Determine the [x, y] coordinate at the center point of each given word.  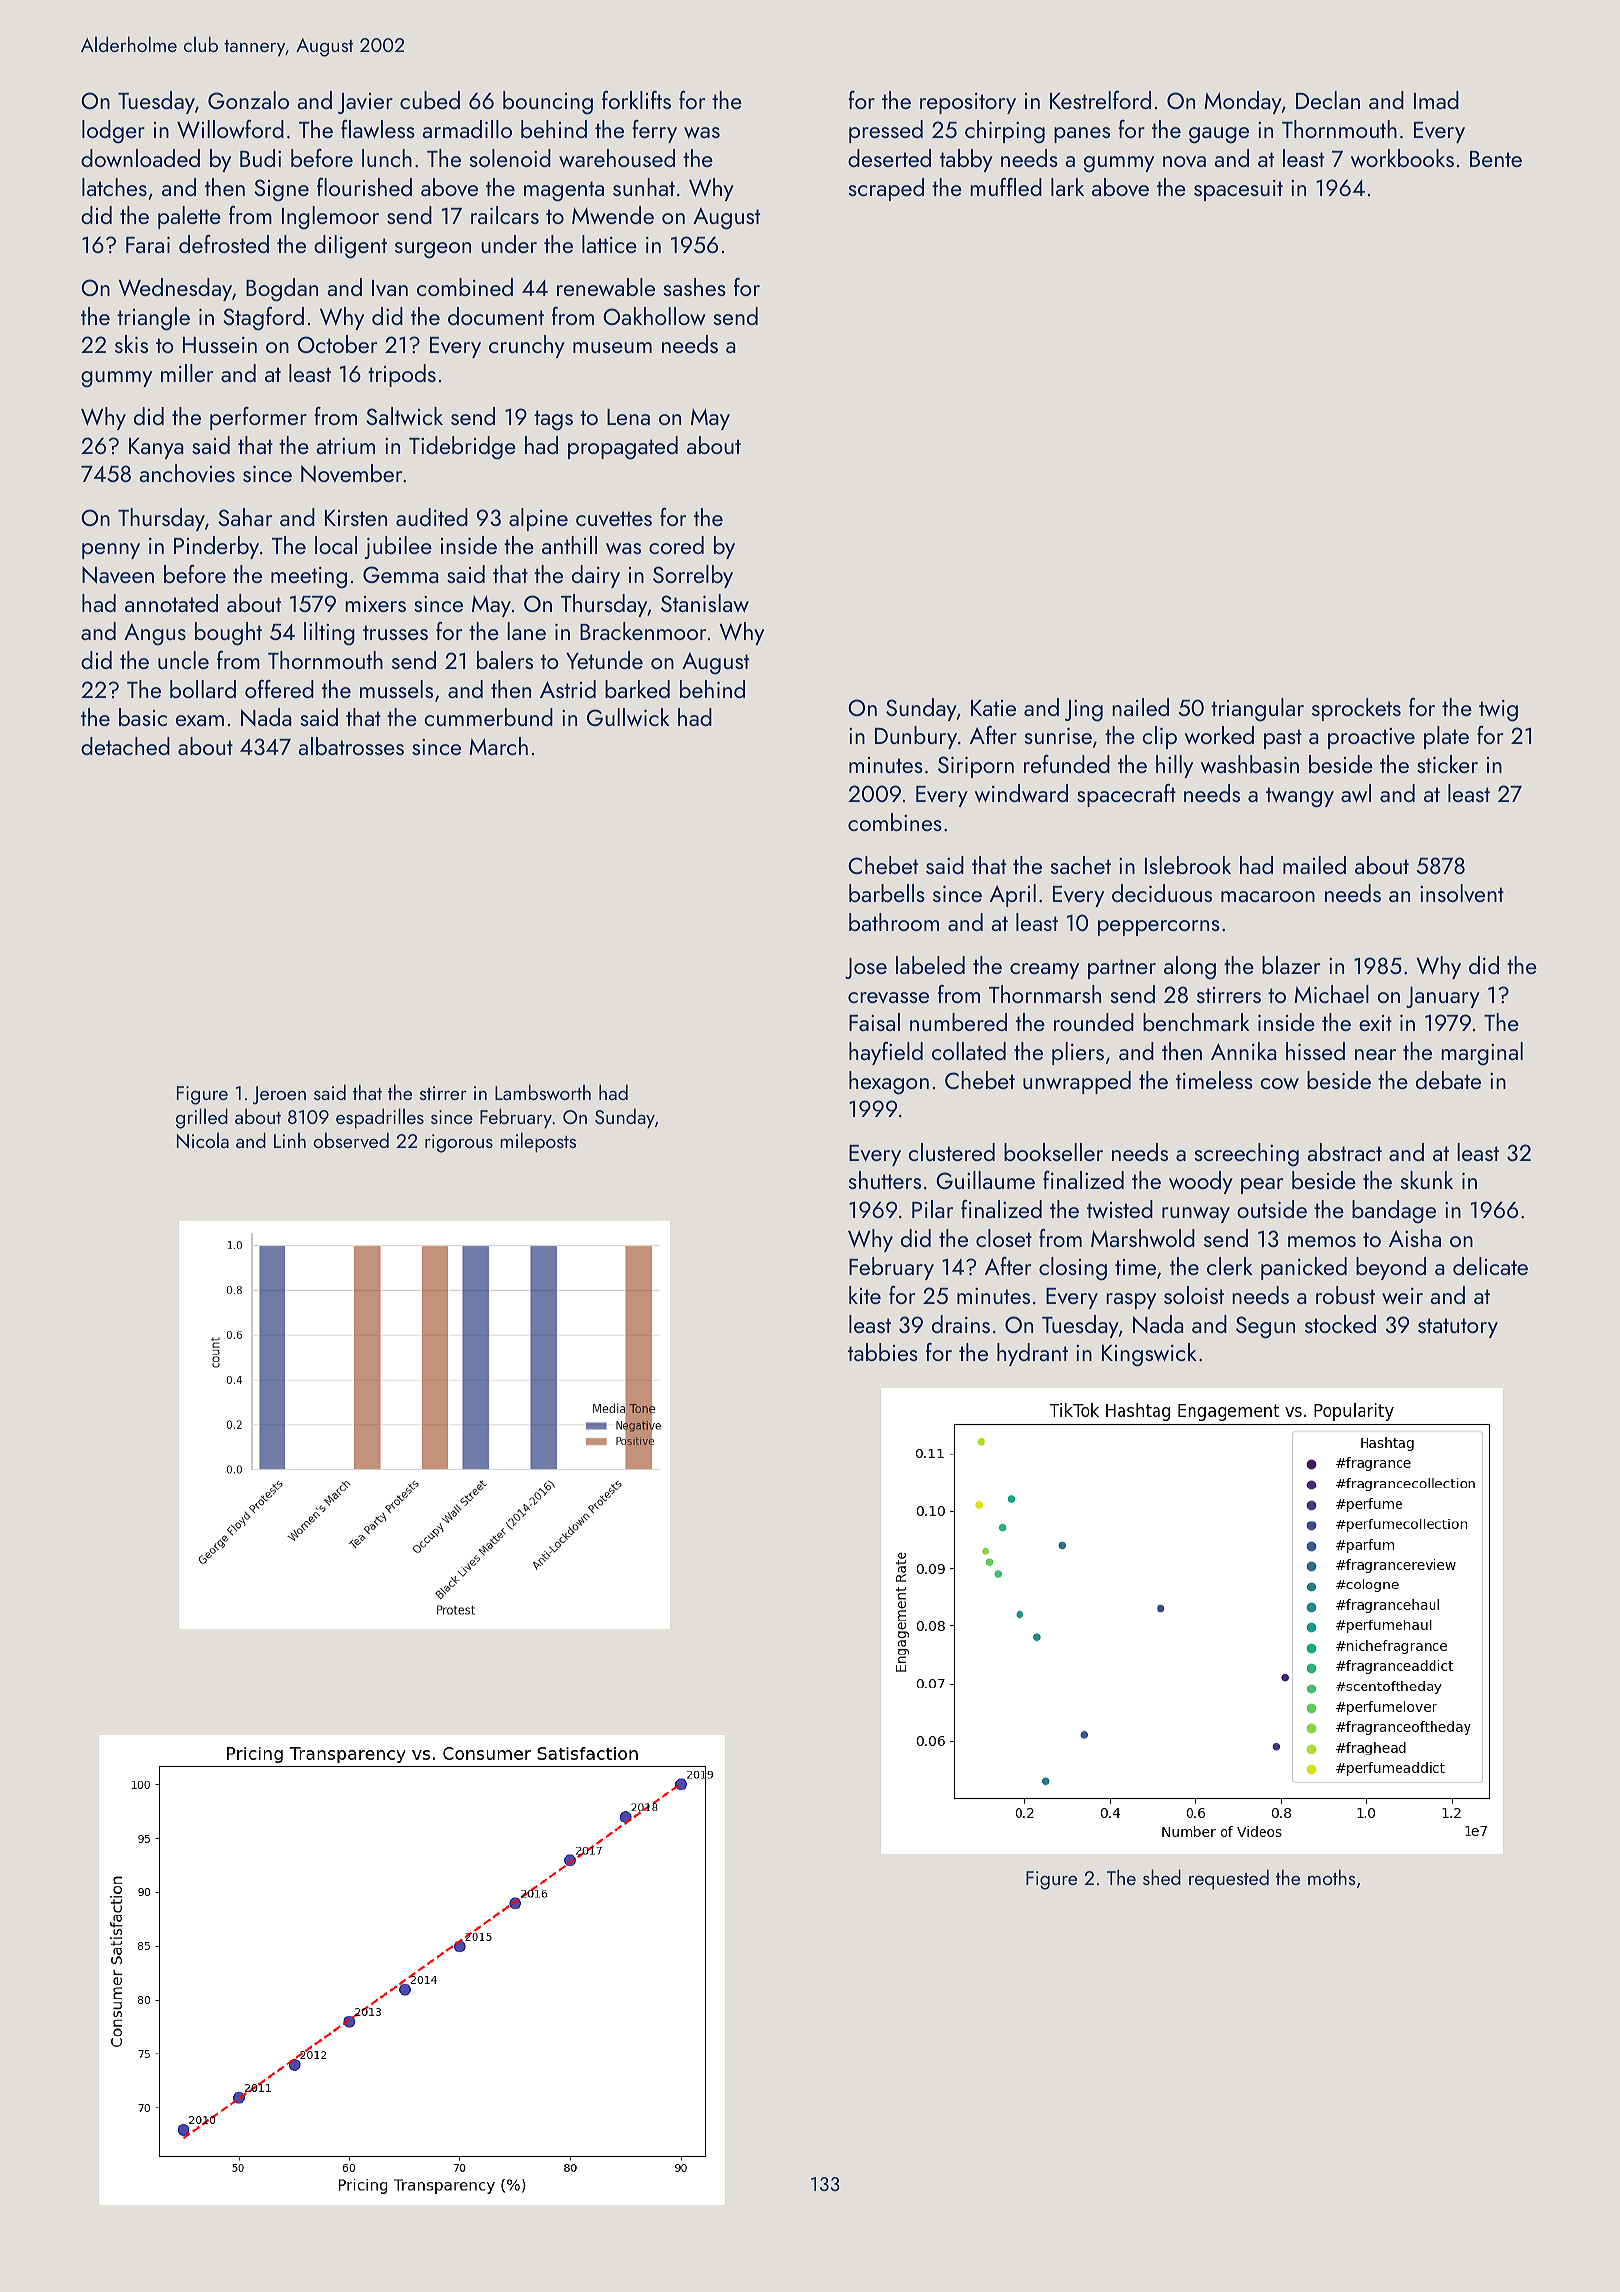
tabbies [883, 1352]
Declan [1328, 100]
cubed [430, 100]
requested [1229, 1879]
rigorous [459, 1143]
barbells [887, 893]
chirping [1005, 132]
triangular [1257, 710]
